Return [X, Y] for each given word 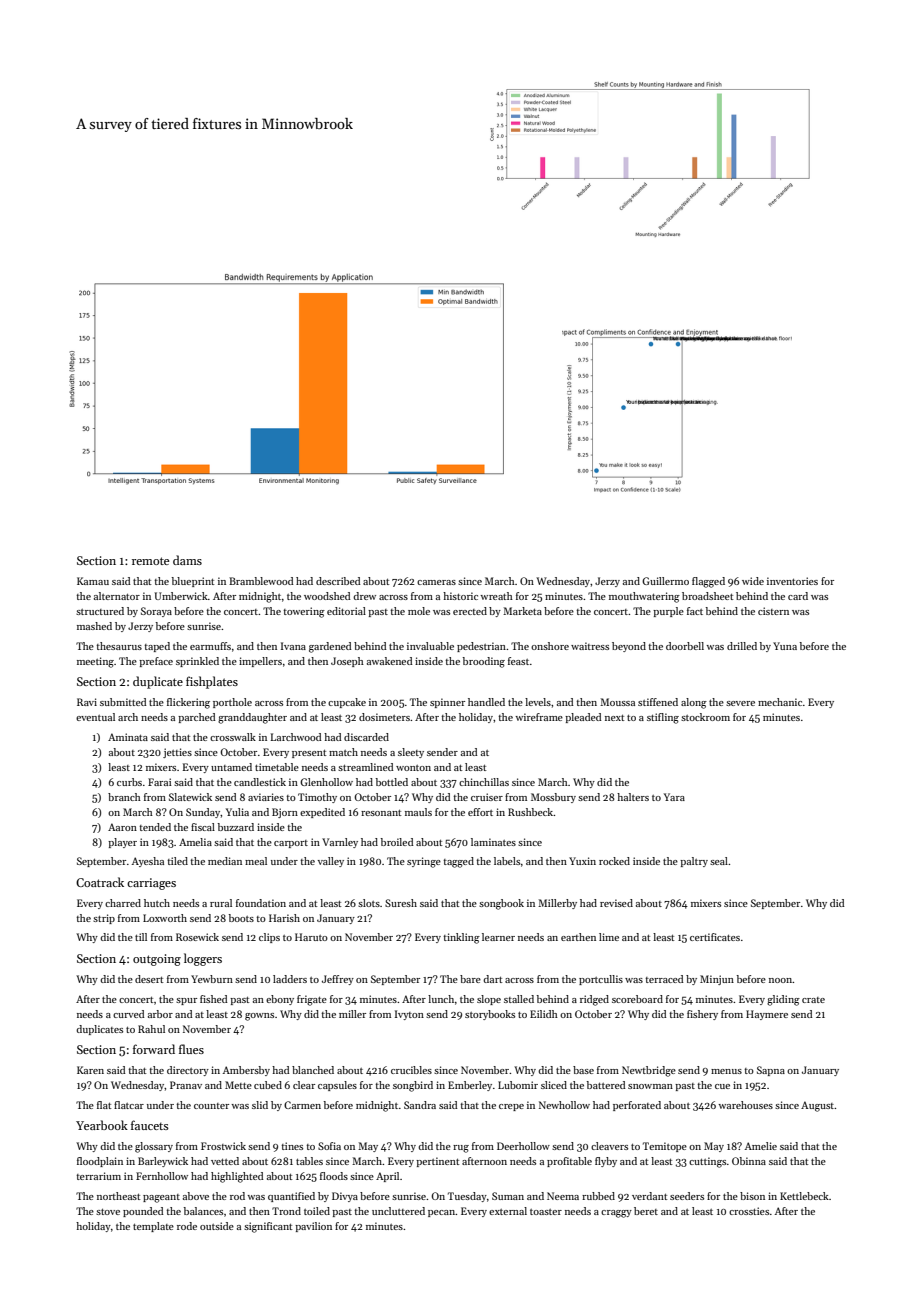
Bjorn [285, 813]
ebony [280, 1000]
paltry [694, 862]
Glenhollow [326, 782]
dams [187, 560]
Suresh [401, 903]
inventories [792, 581]
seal [719, 861]
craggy [616, 1214]
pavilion [313, 1227]
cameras [436, 582]
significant [268, 1227]
